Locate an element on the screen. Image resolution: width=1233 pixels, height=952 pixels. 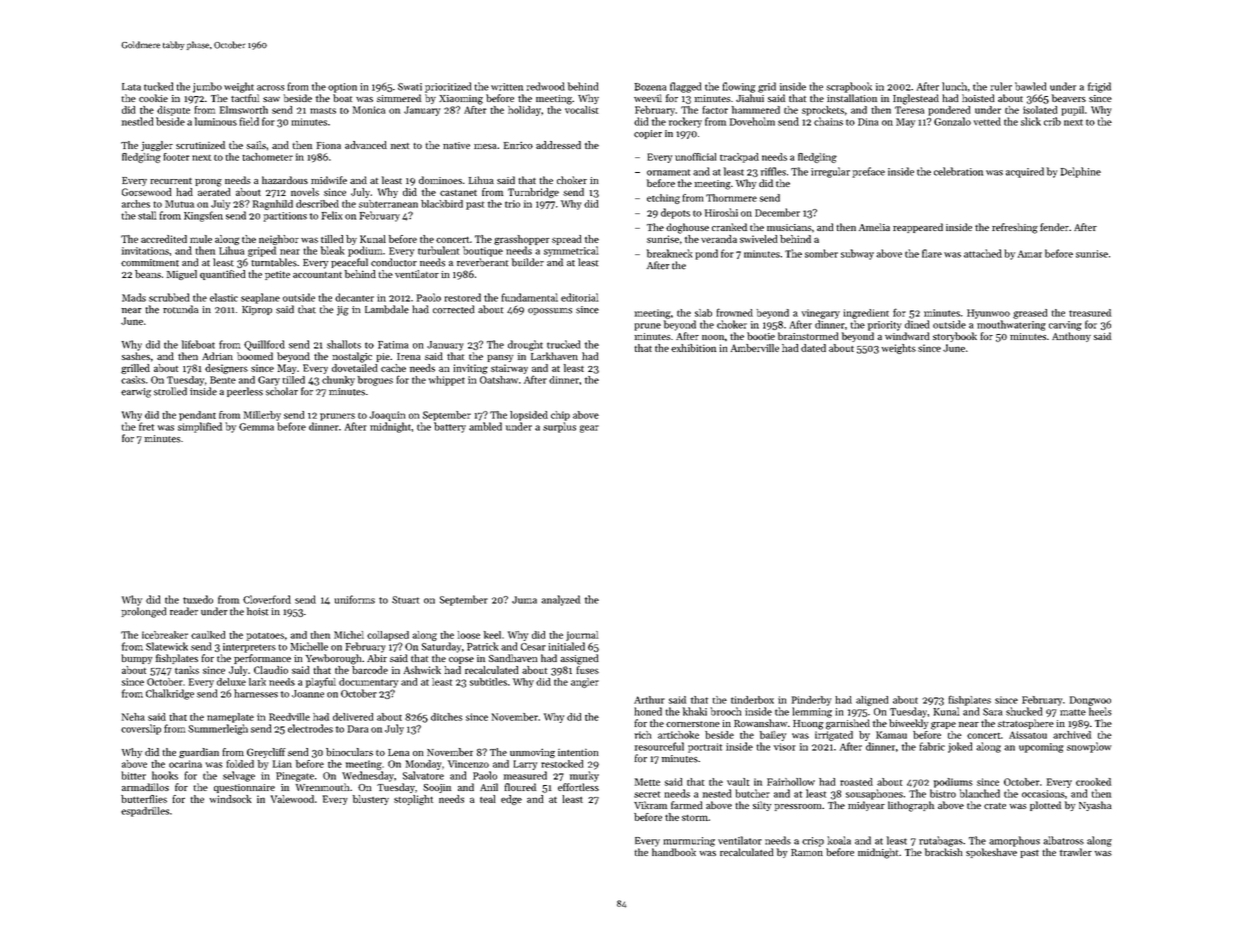
angler is located at coordinates (585, 683).
